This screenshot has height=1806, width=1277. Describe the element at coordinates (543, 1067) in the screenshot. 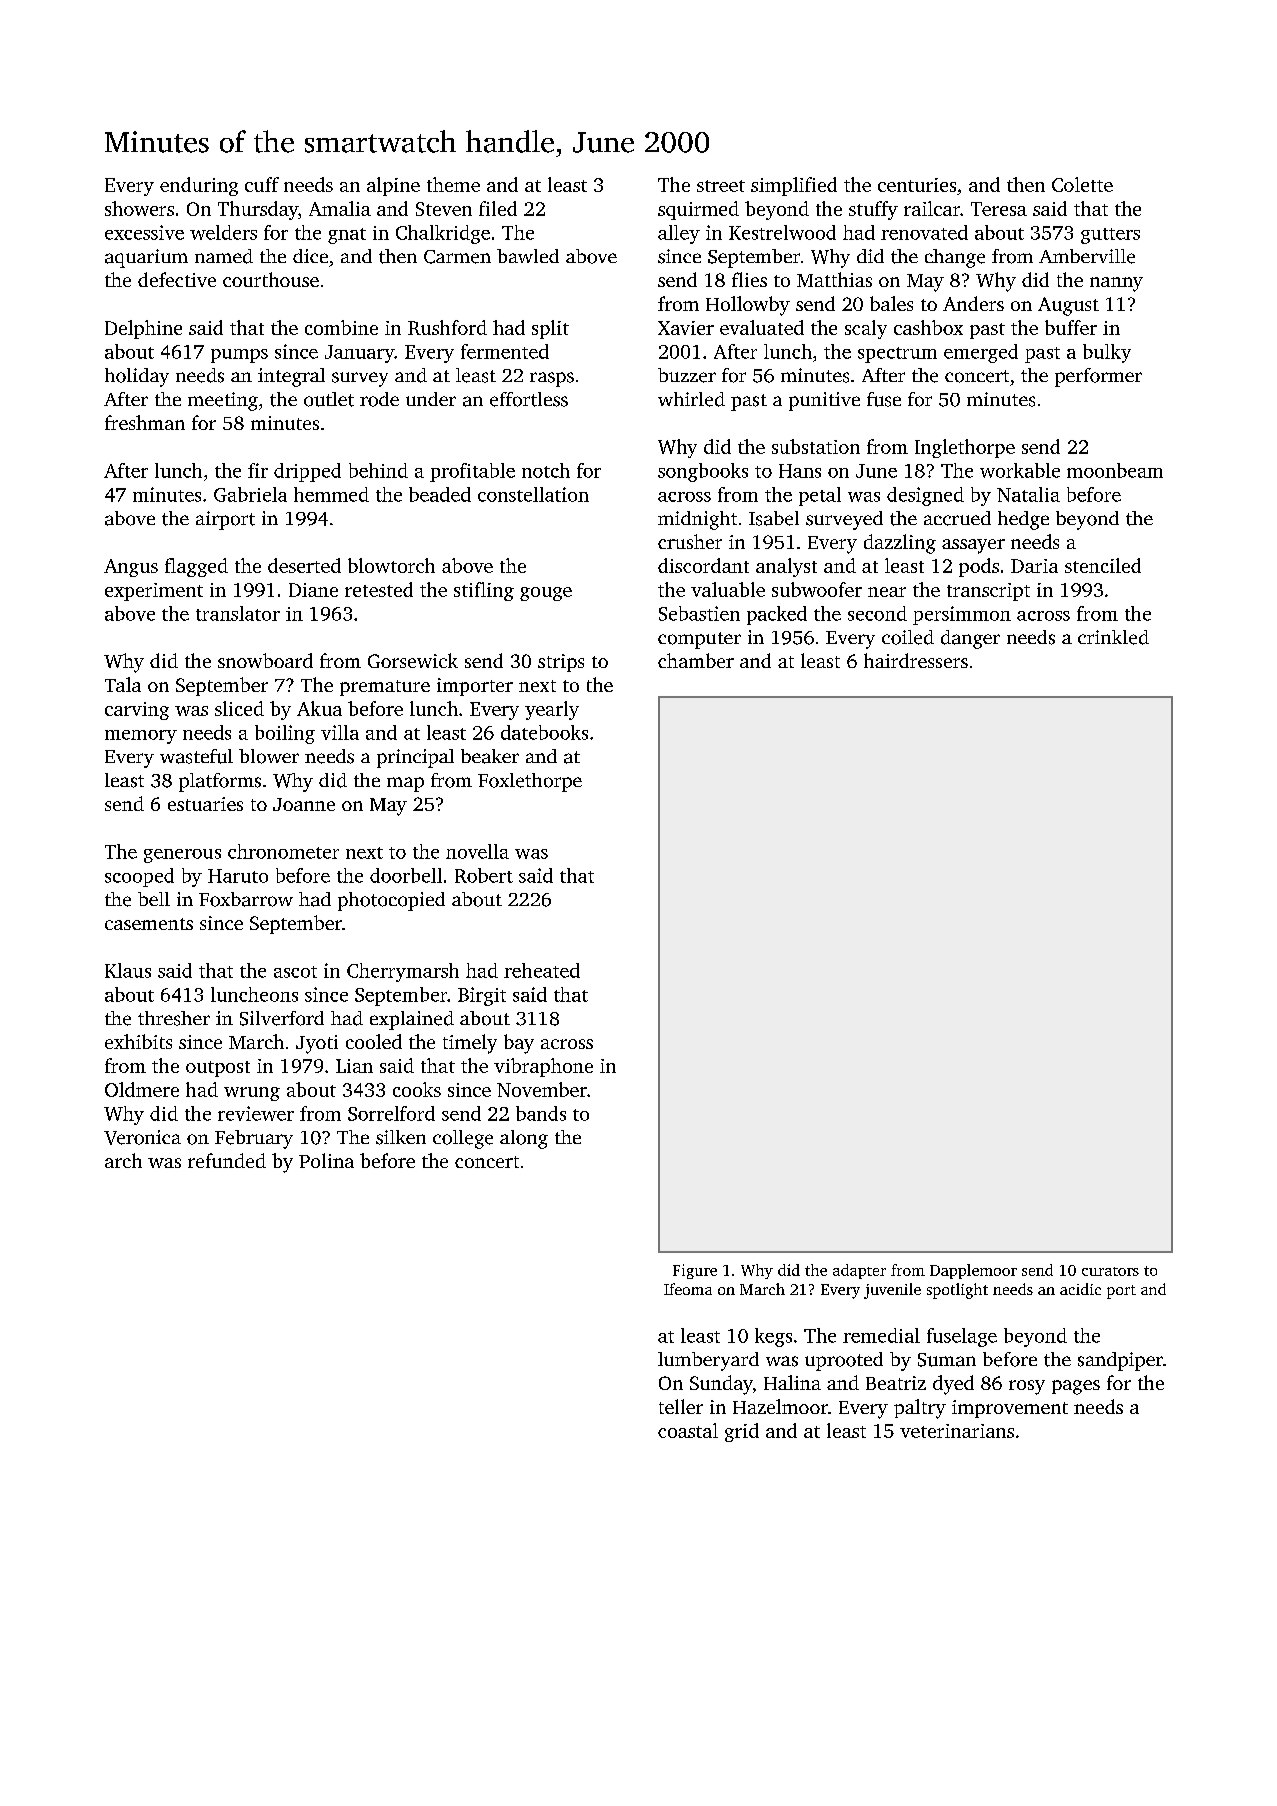

I see `vibraphone` at that location.
